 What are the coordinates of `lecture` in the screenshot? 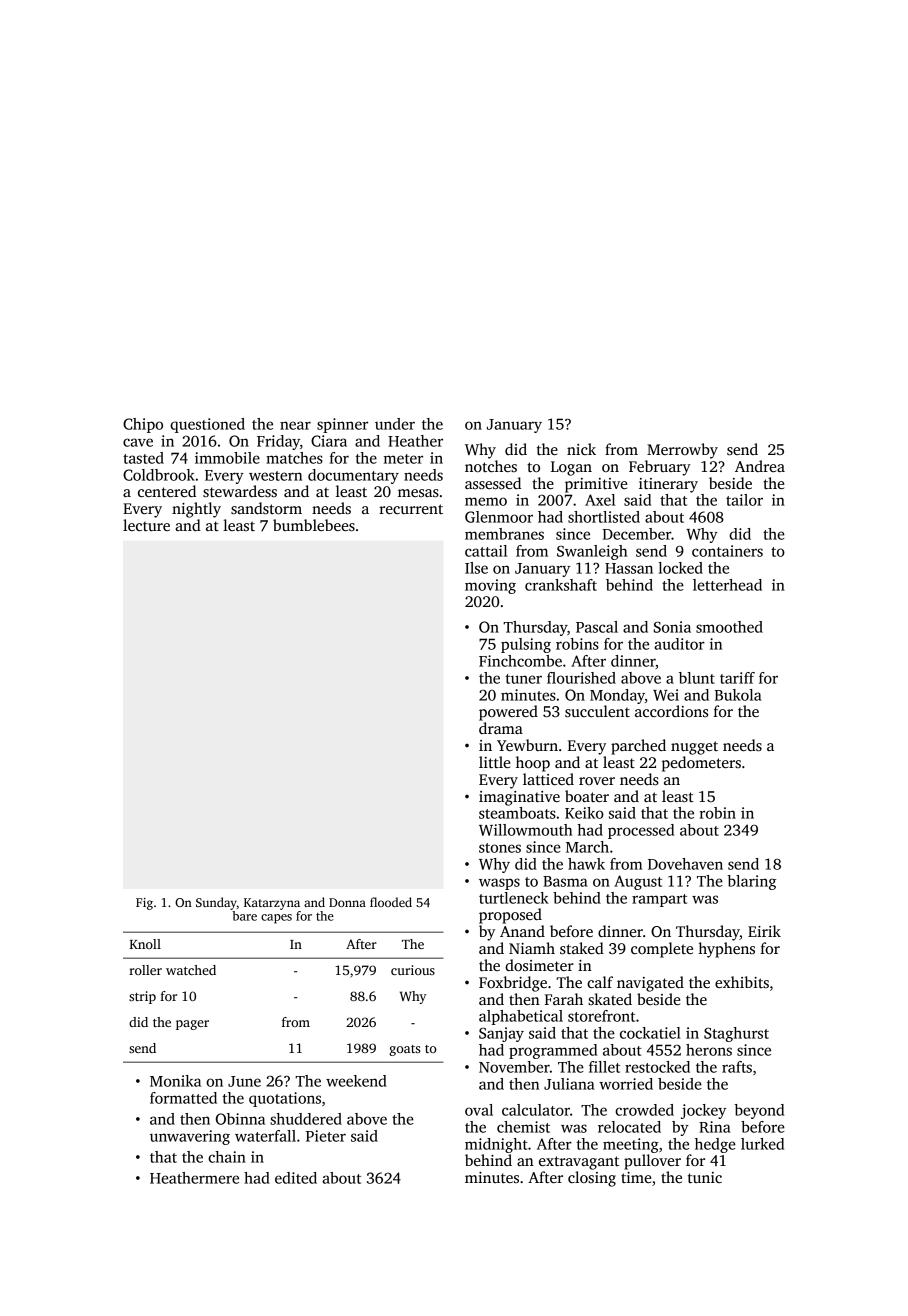 It's located at (146, 525).
